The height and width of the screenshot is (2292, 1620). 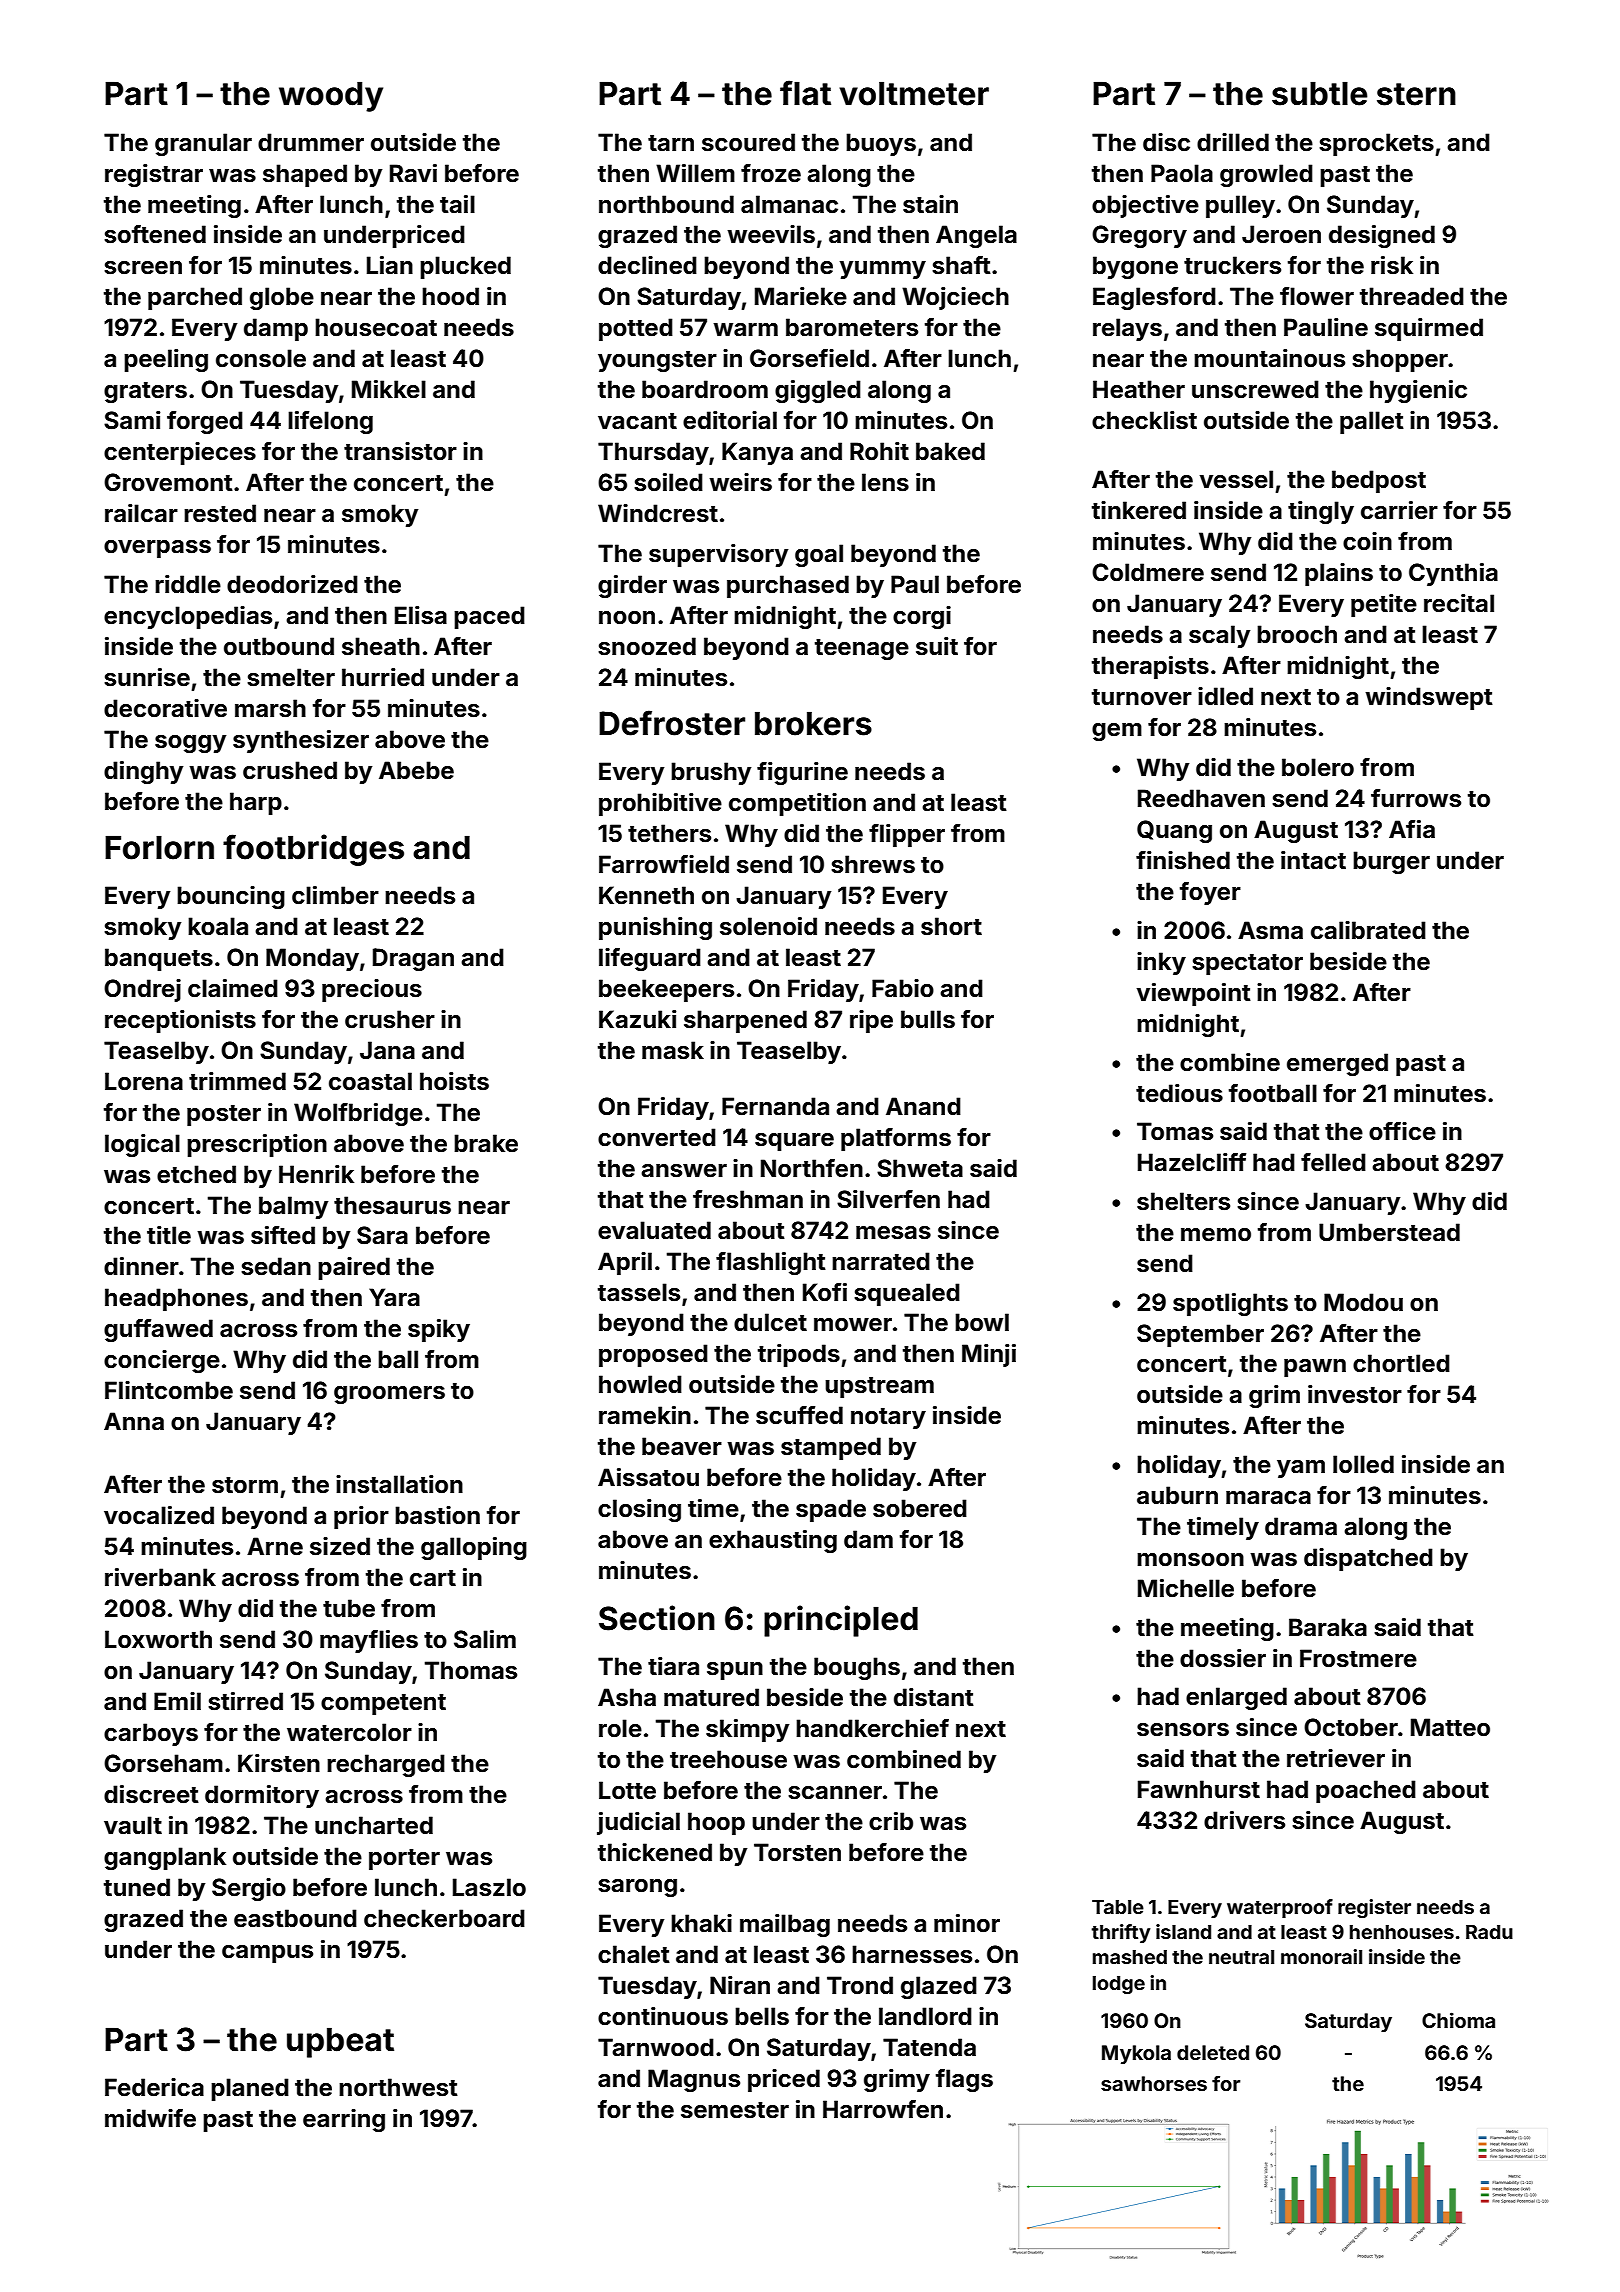 I want to click on auburn, so click(x=1177, y=1495).
